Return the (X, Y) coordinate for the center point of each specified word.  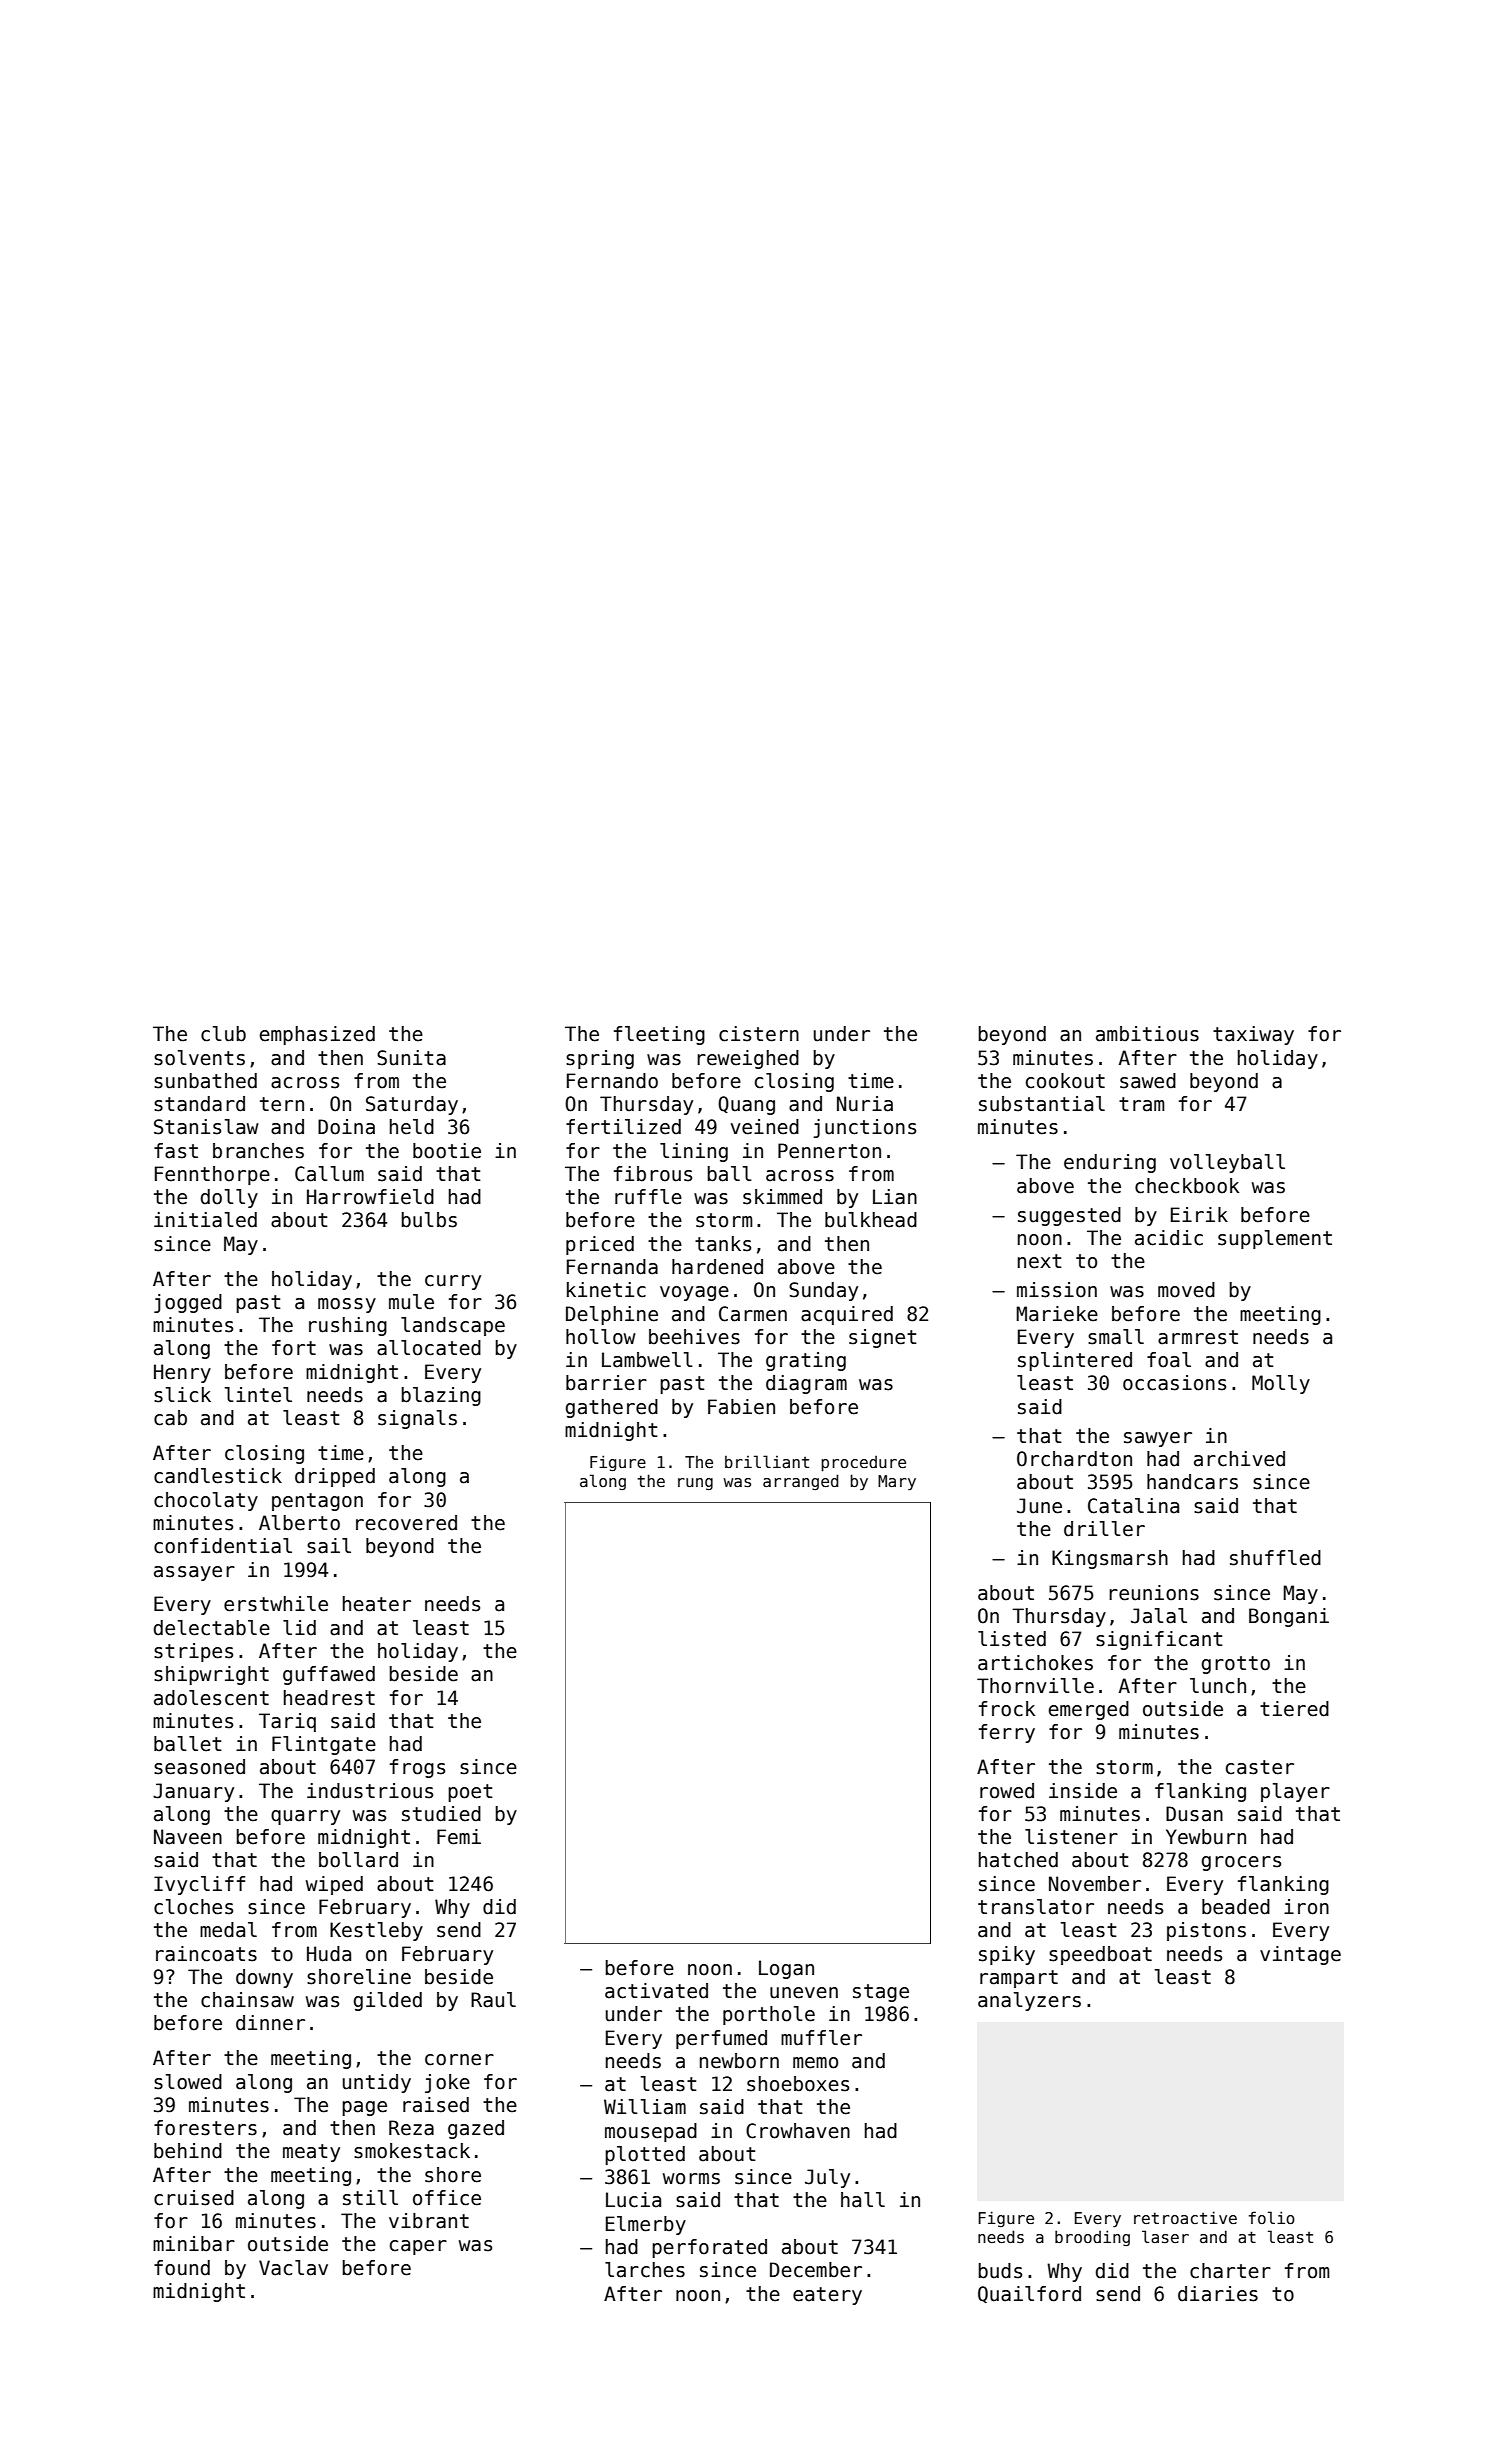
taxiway (1253, 1035)
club (223, 1034)
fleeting (659, 1035)
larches (645, 2270)
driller (1104, 1529)
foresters (205, 2128)
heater (377, 1604)
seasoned (199, 1767)
